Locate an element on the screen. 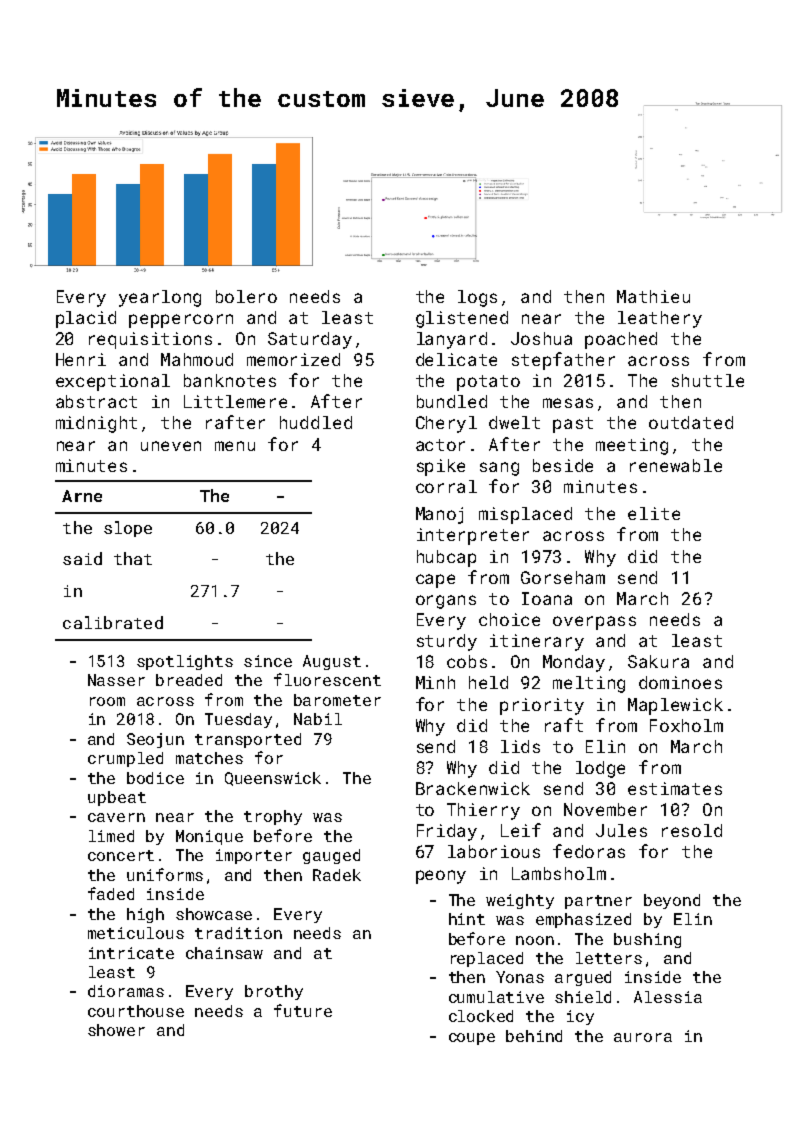  since is located at coordinates (268, 661).
